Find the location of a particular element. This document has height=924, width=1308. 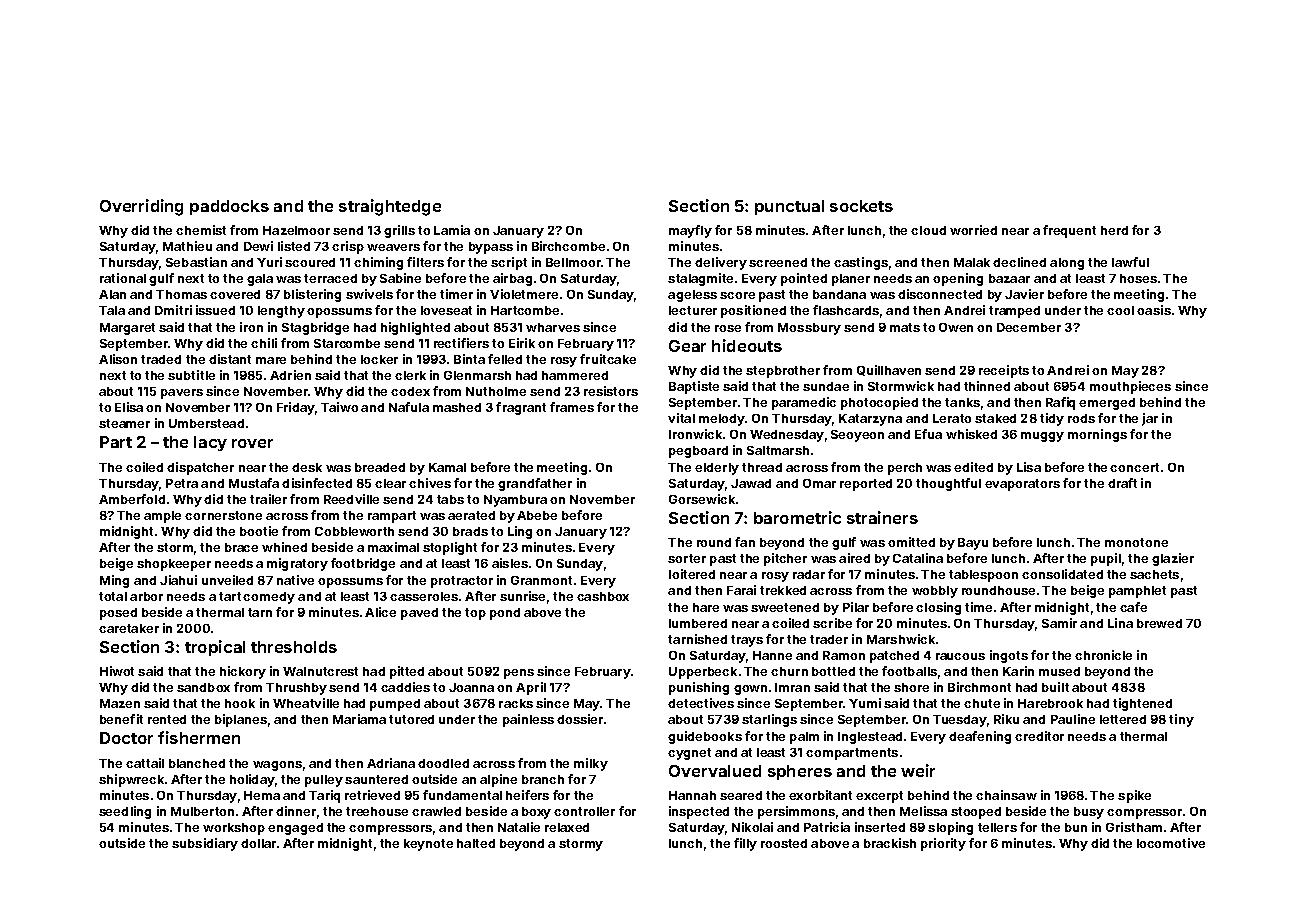

filly is located at coordinates (745, 844).
